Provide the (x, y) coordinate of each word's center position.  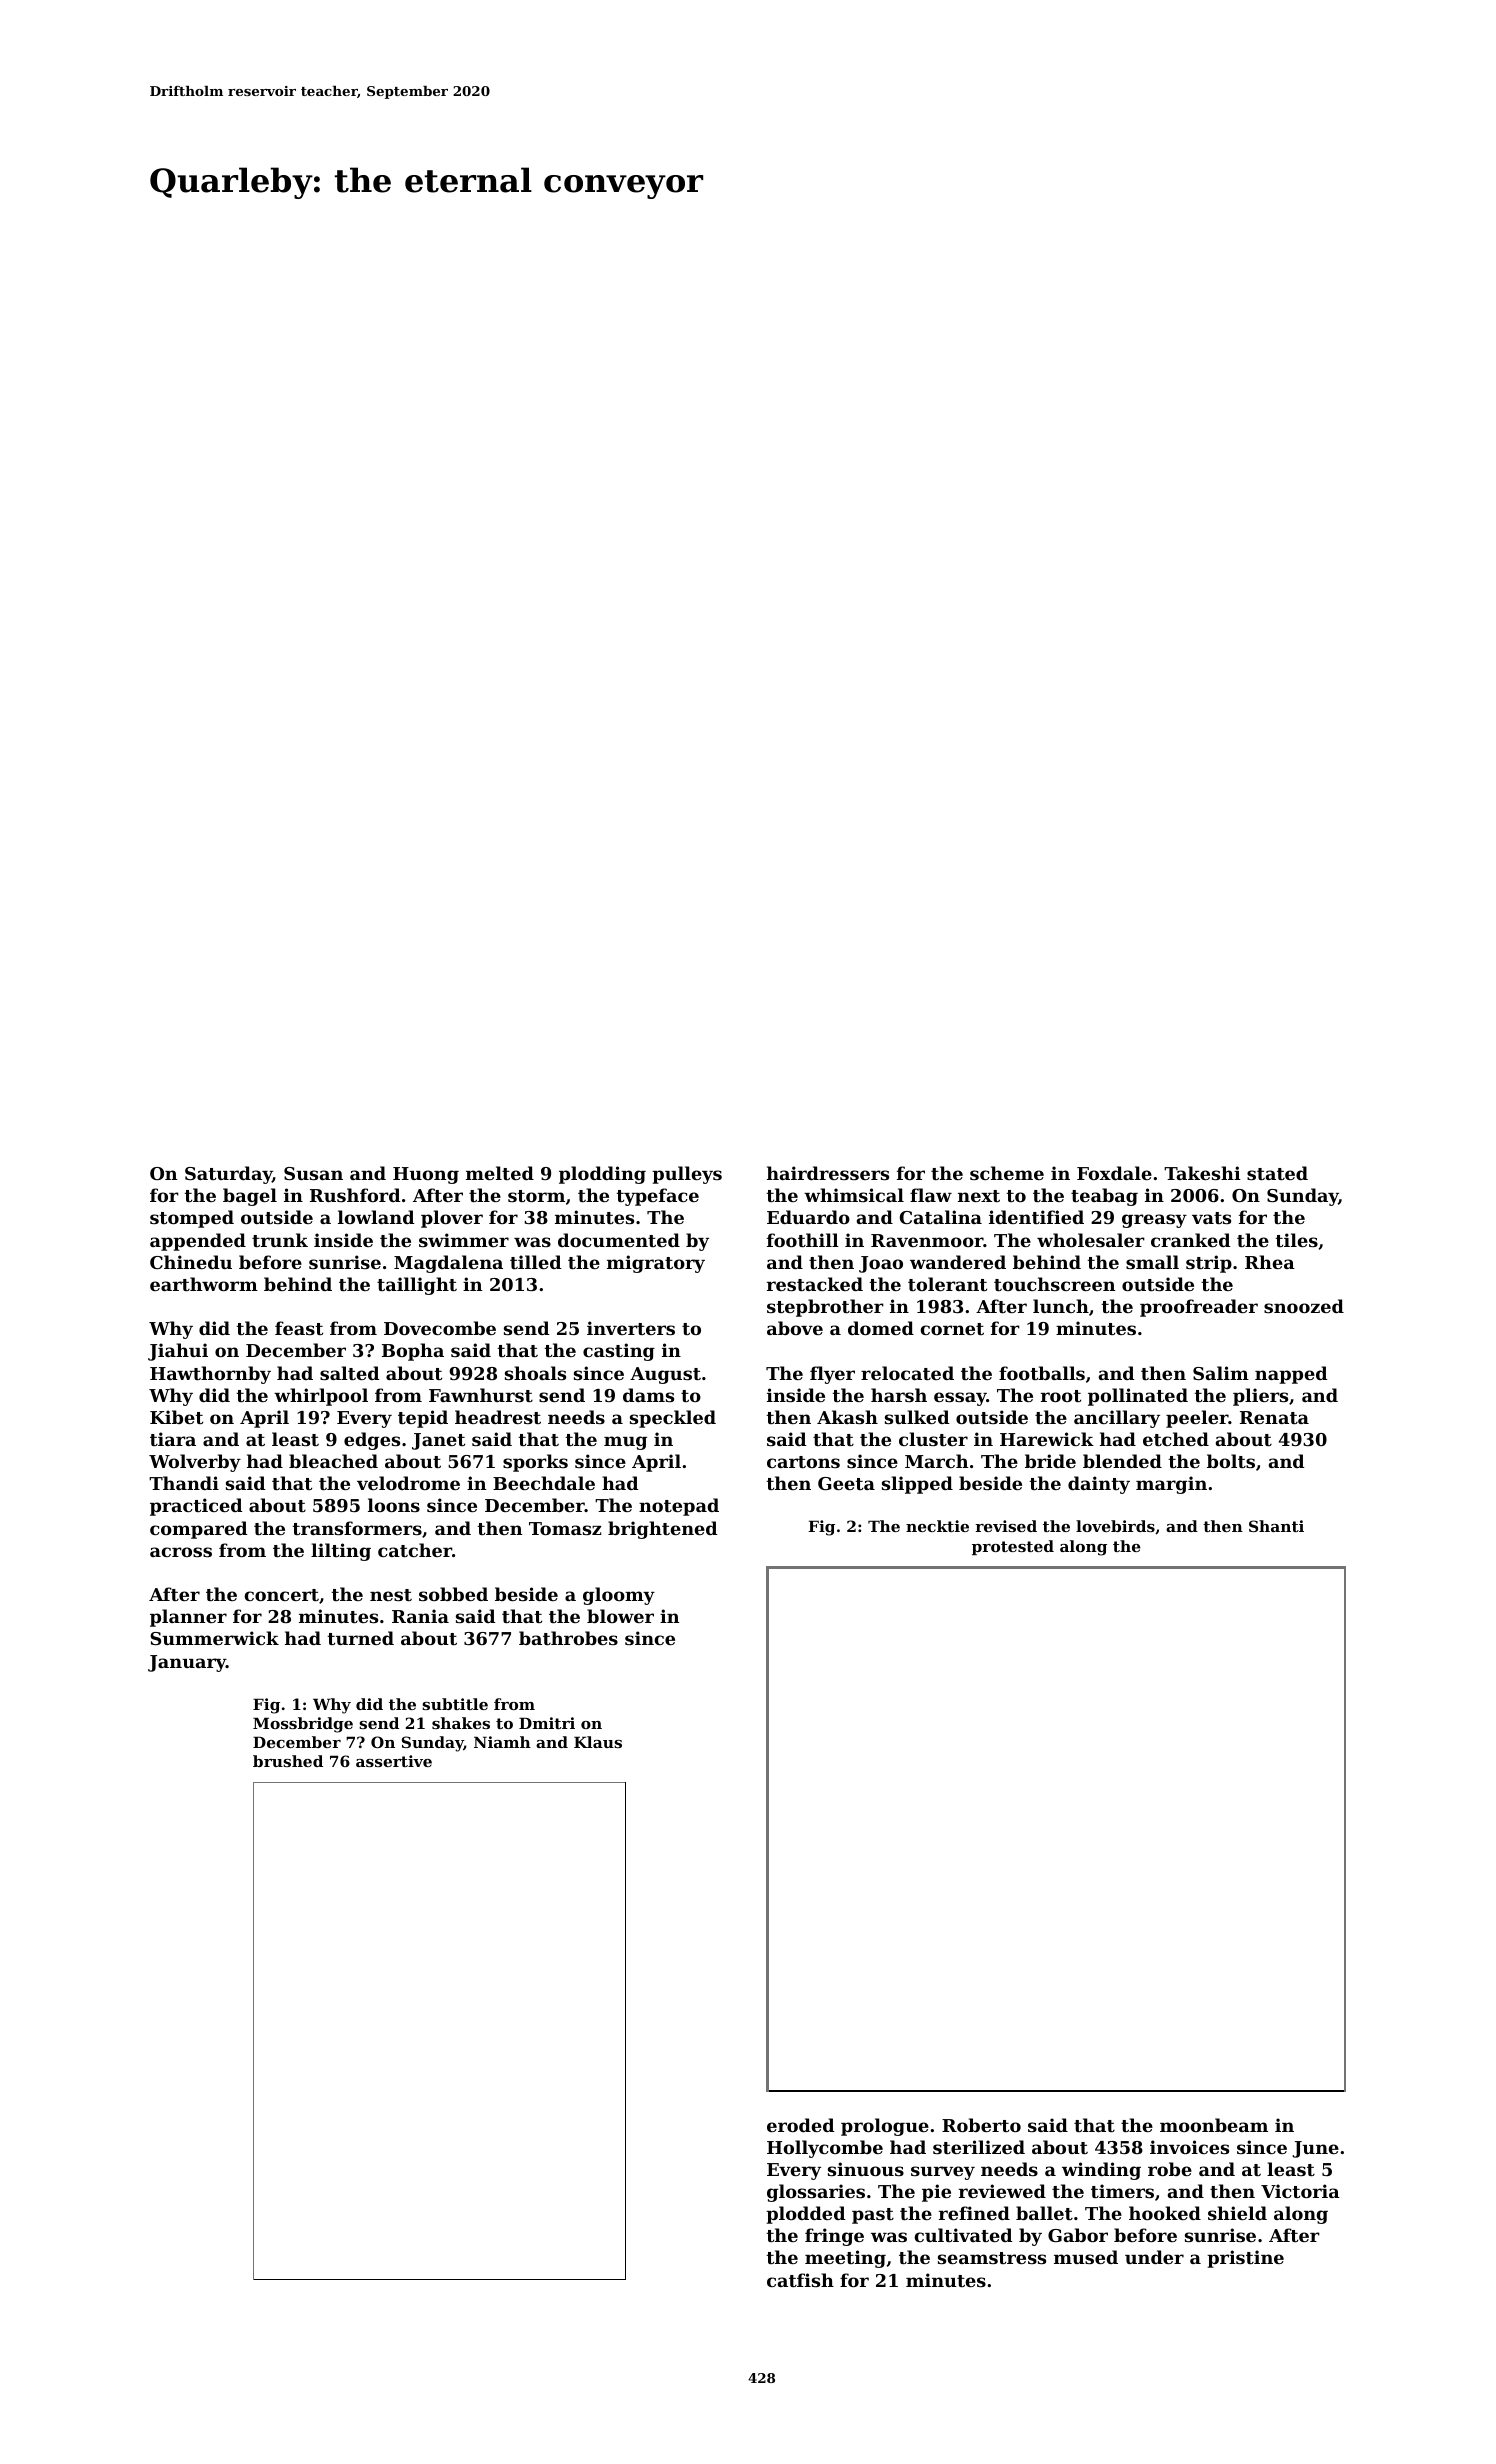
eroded (800, 2125)
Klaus (598, 1742)
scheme (1007, 1173)
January (187, 1663)
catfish (800, 2280)
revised (1006, 1526)
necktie (937, 1526)
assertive (394, 1761)
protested (1013, 1547)
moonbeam (1214, 2125)
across (181, 1552)
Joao (881, 1264)
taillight (417, 1286)
